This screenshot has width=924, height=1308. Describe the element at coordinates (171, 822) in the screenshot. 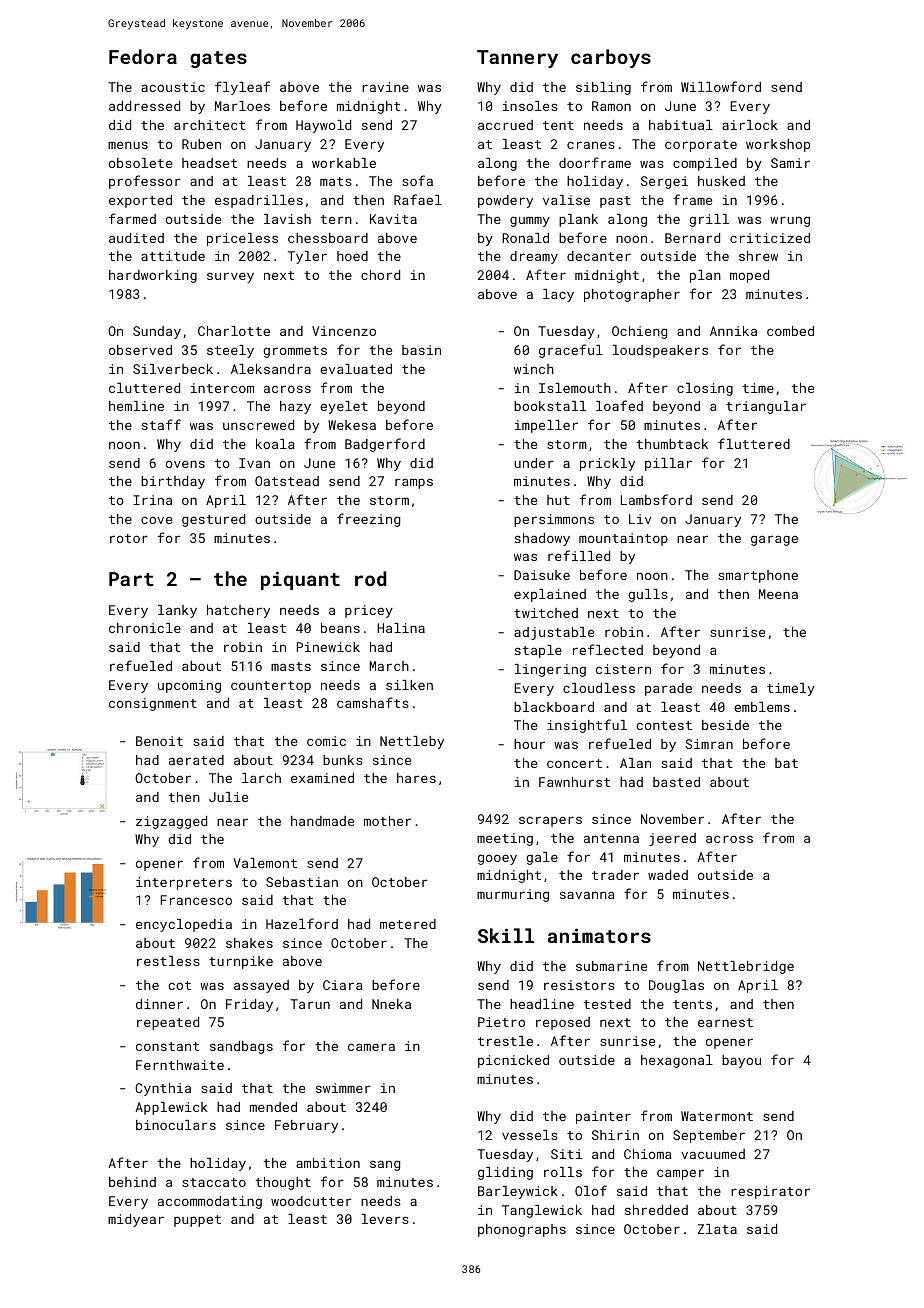

I see `zigzagged` at that location.
